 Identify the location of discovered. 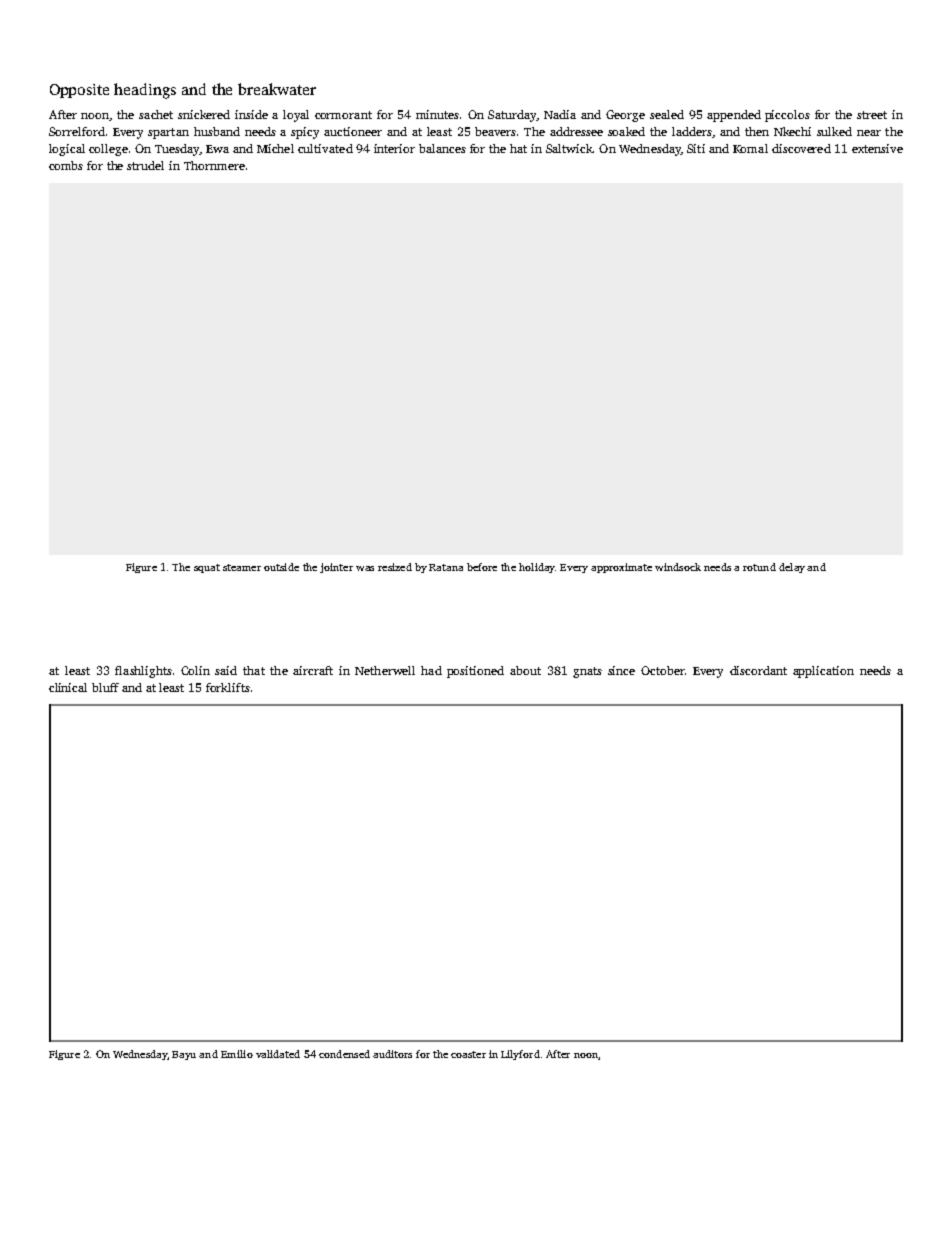
(801, 148).
